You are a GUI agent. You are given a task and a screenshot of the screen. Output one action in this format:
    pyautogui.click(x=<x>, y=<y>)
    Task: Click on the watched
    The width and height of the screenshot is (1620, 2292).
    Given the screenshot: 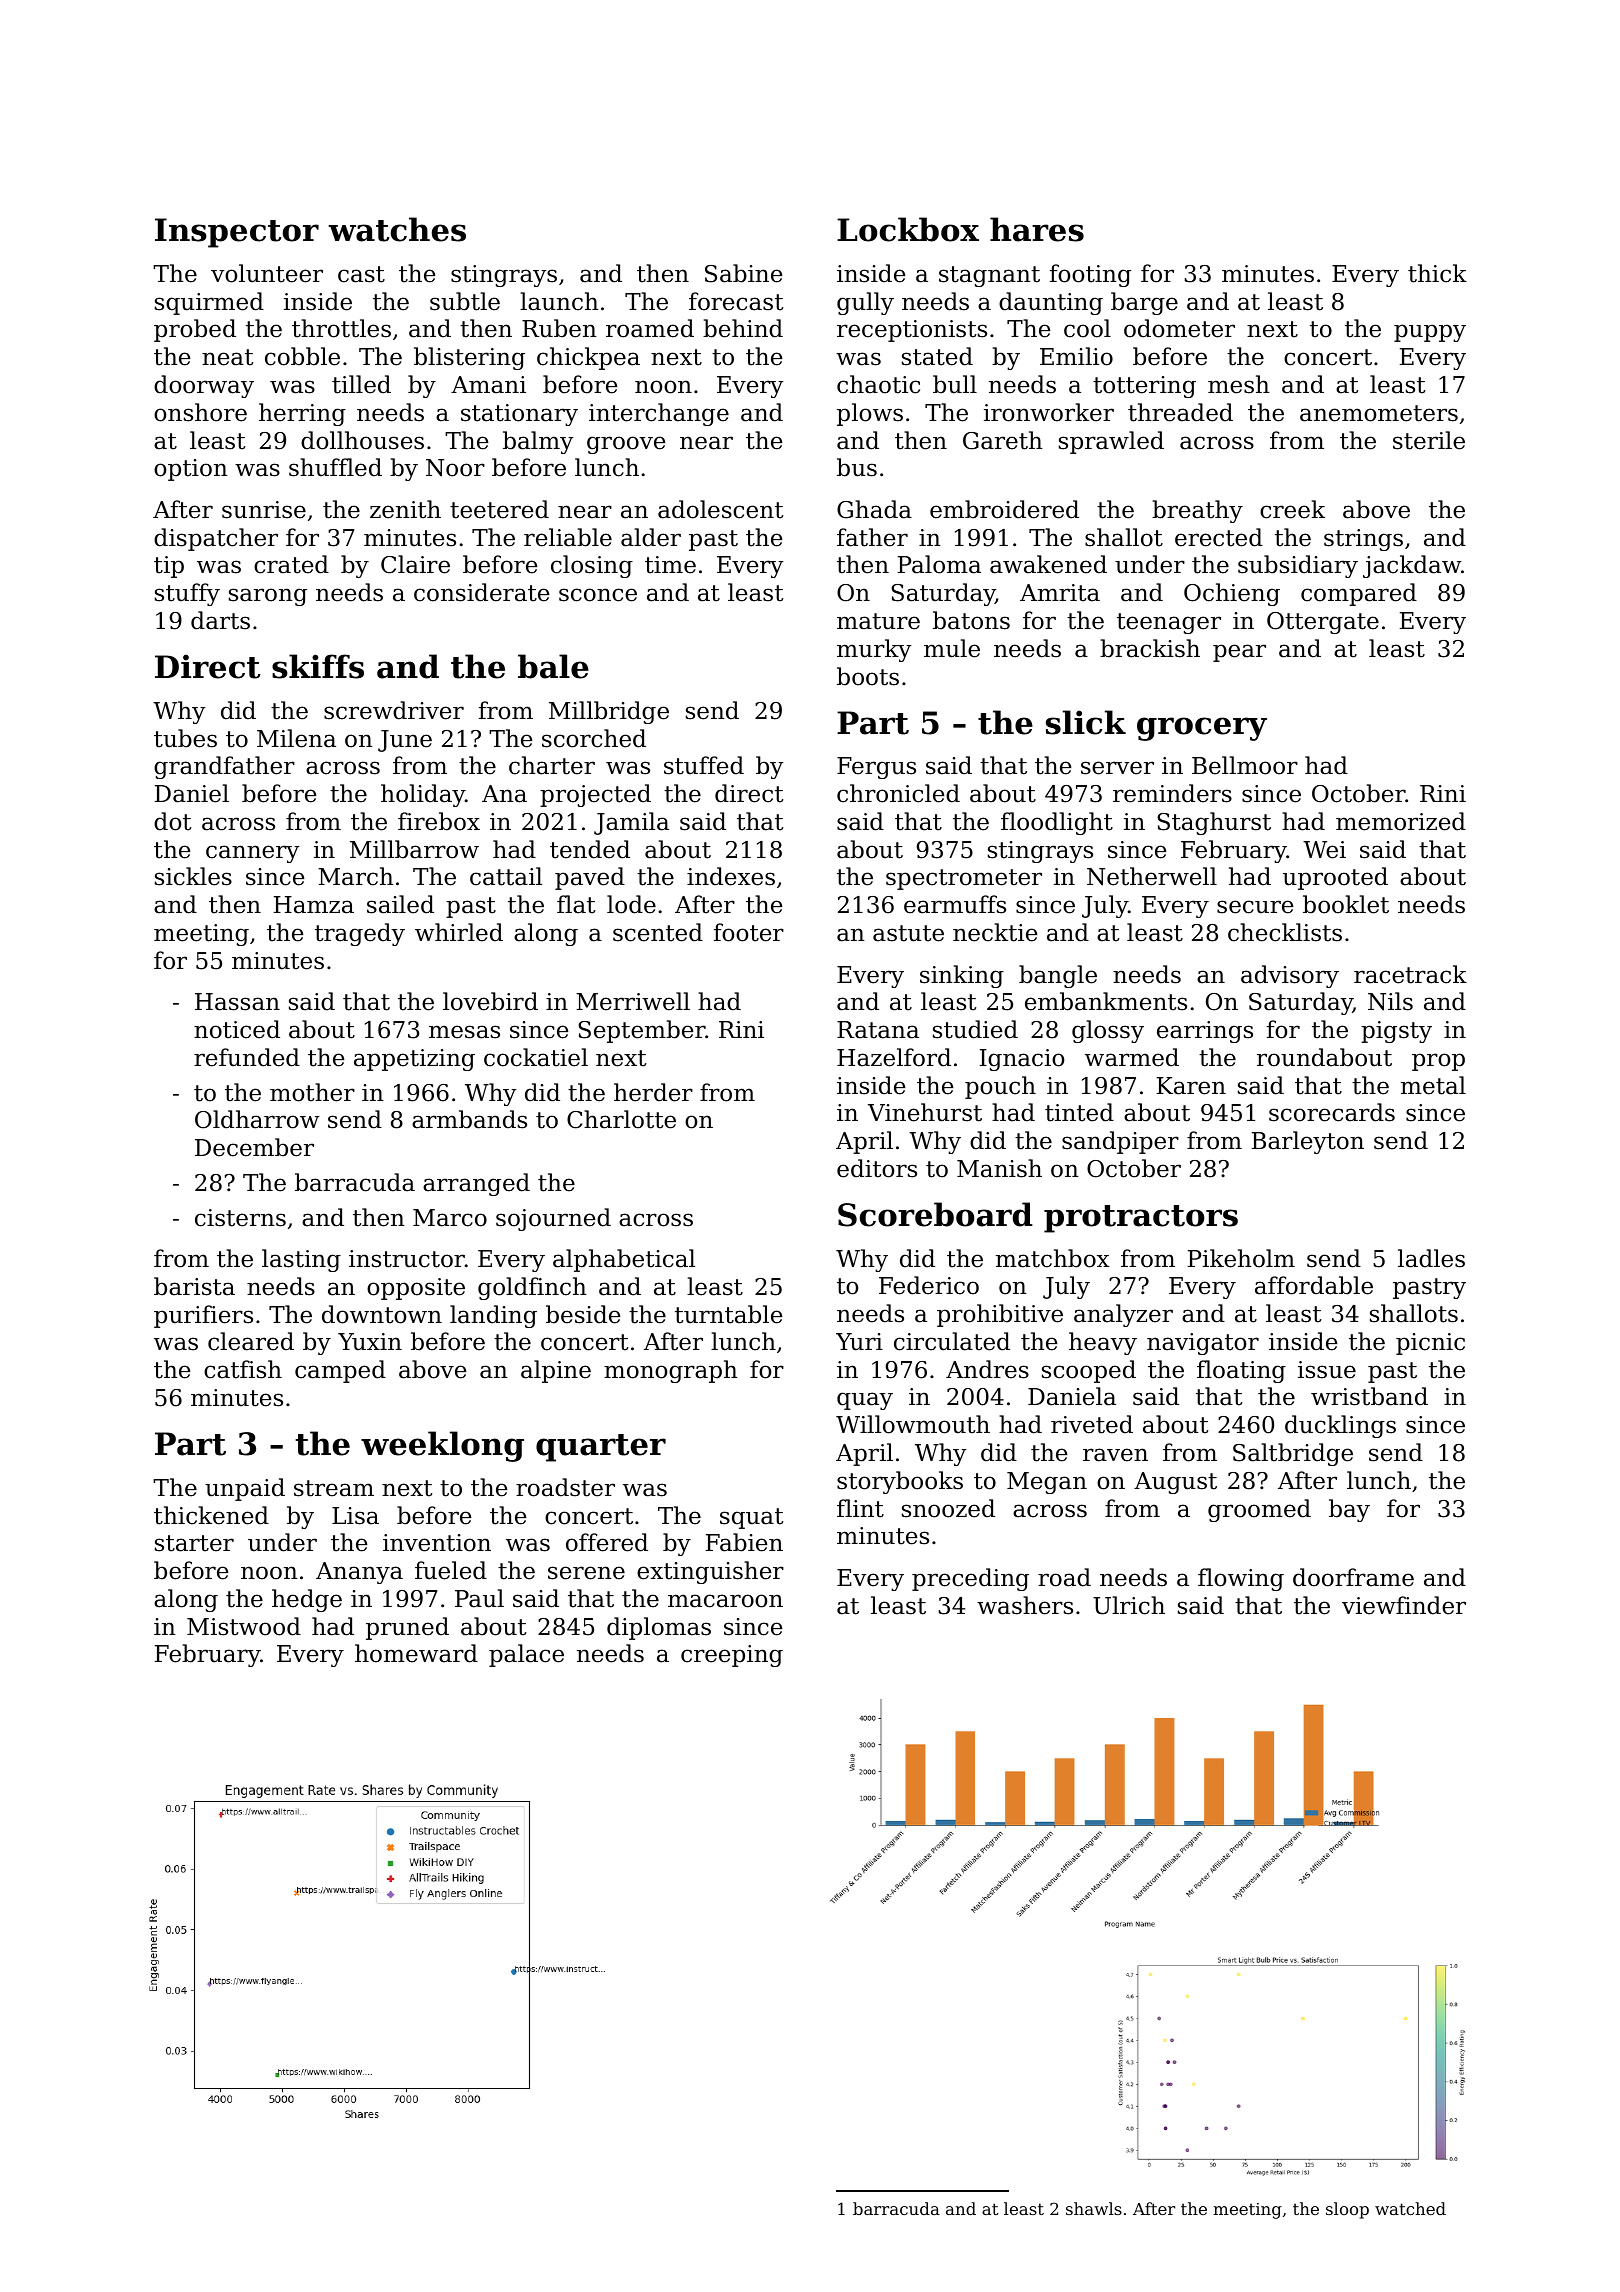 What is the action you would take?
    pyautogui.click(x=1410, y=2208)
